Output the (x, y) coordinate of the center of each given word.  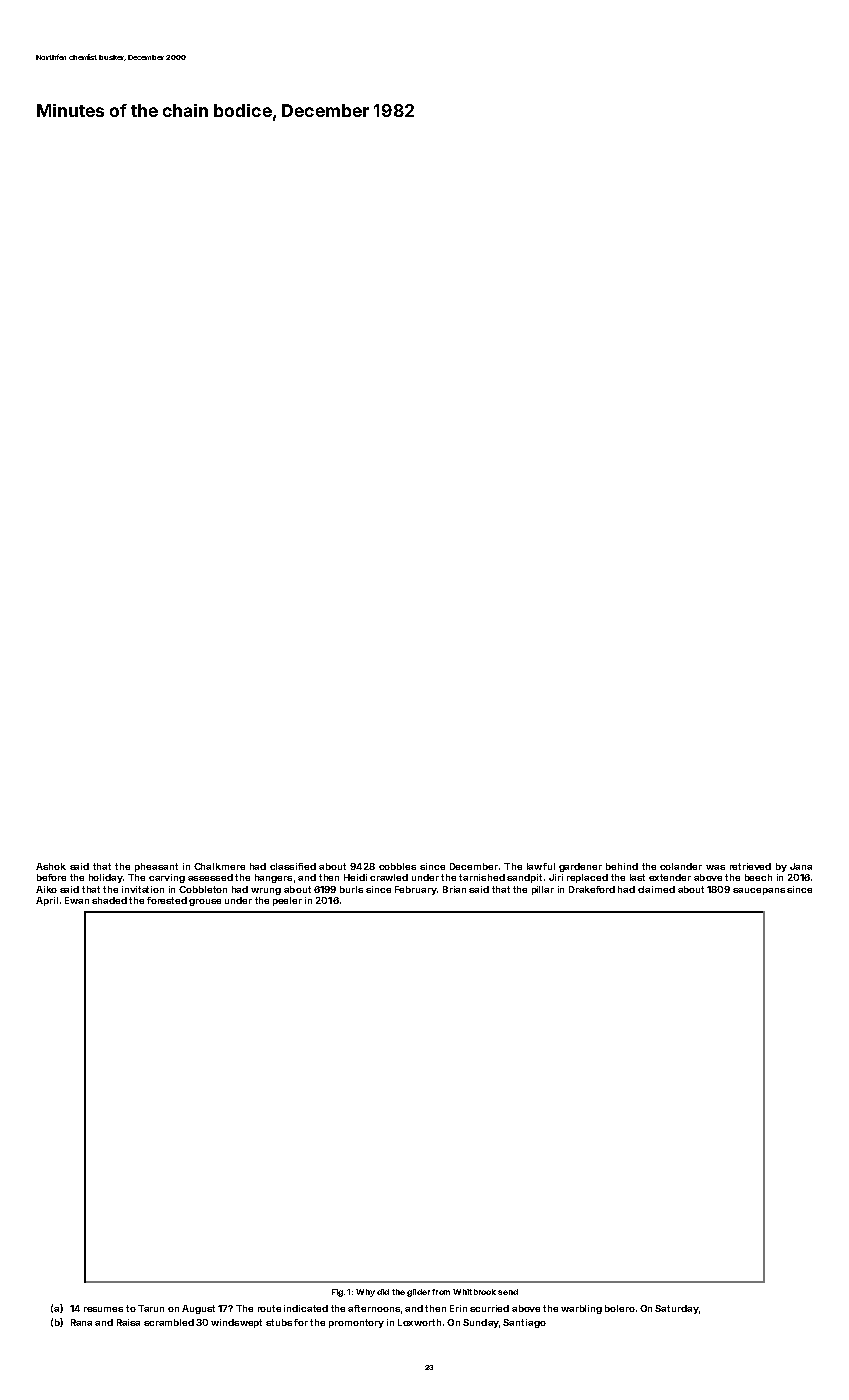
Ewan (77, 900)
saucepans (759, 891)
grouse (205, 902)
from (441, 1292)
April (47, 901)
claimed (656, 889)
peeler (287, 901)
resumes (103, 1309)
